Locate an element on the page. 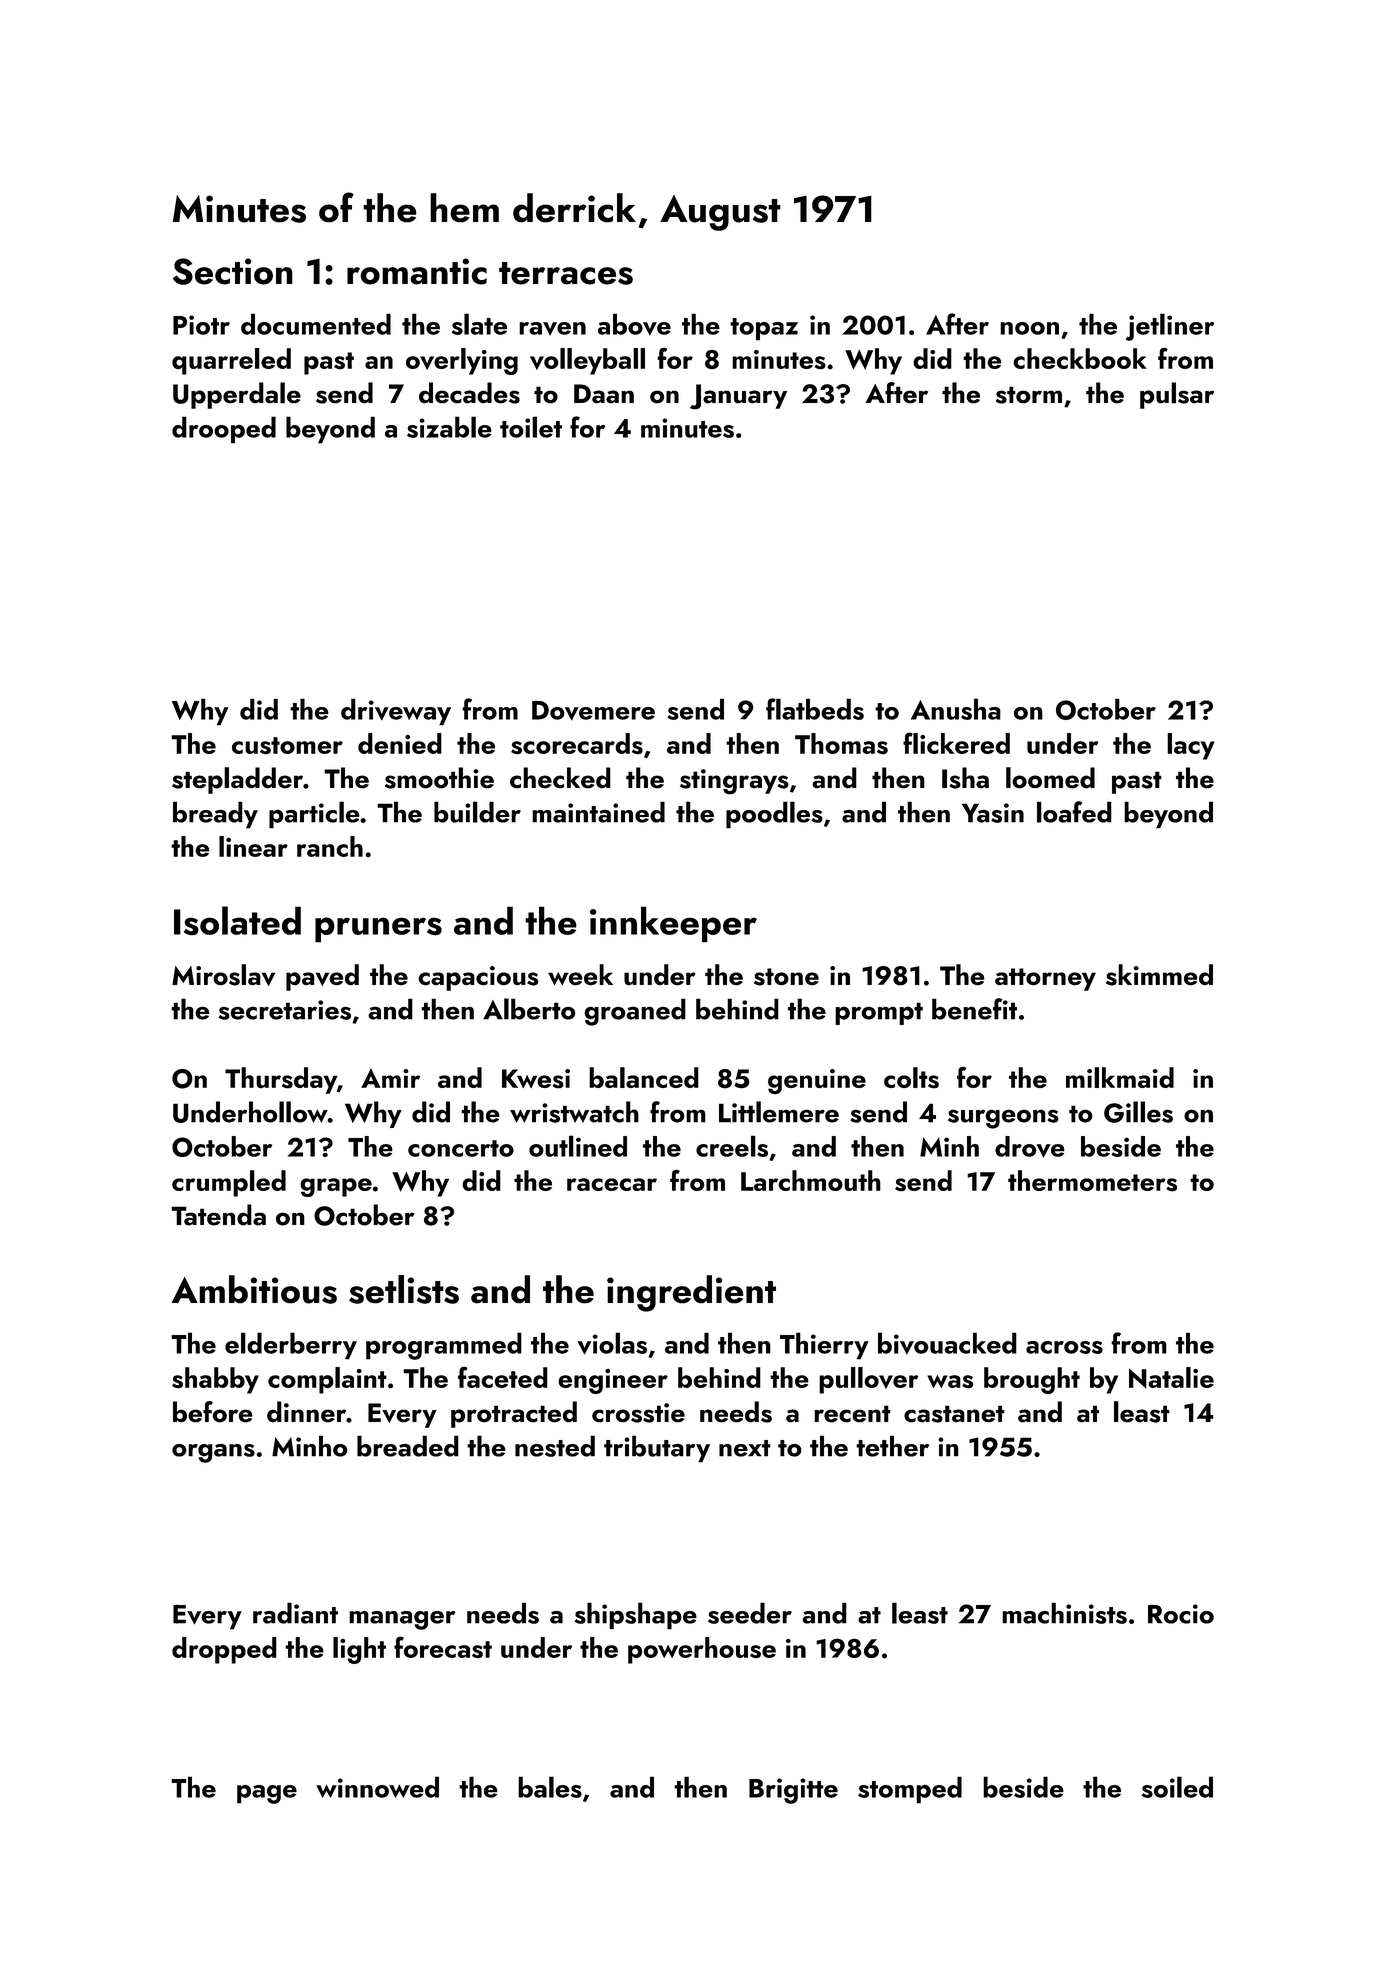  Gilles is located at coordinates (1138, 1112).
